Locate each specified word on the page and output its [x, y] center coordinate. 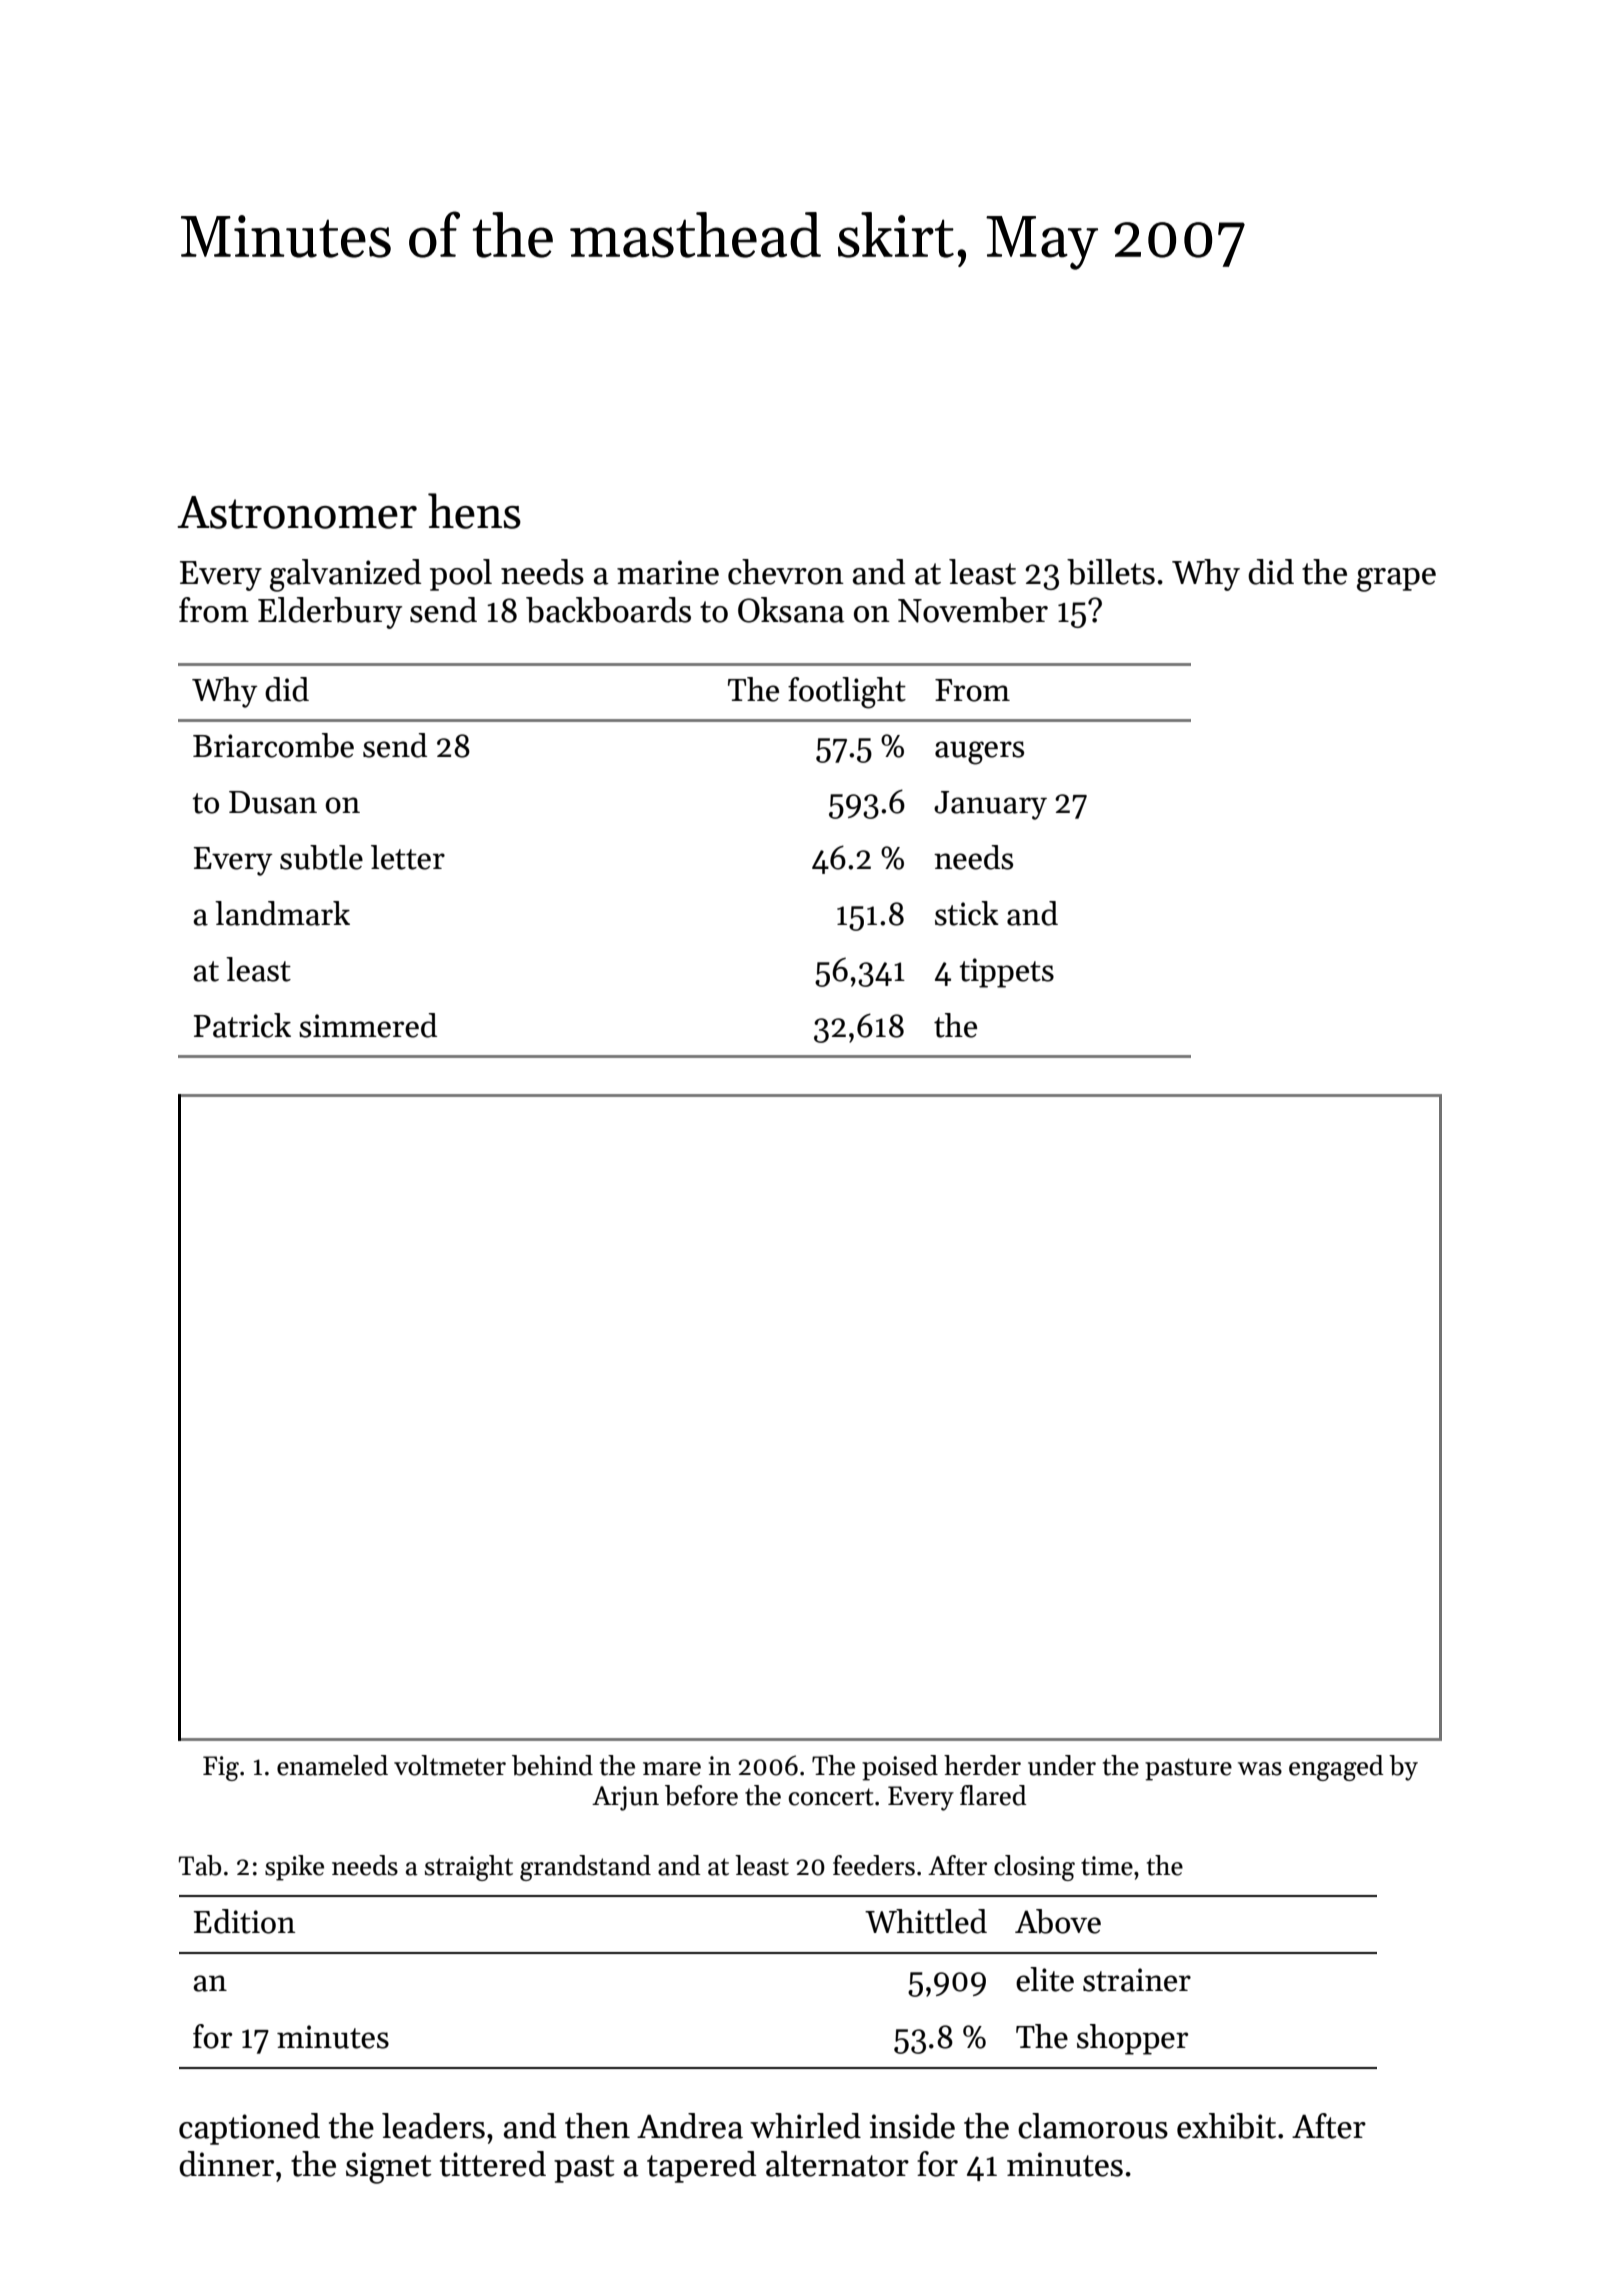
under [1062, 1765]
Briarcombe [273, 745]
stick [967, 913]
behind [552, 1765]
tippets [1006, 973]
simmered [368, 1025]
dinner [226, 2164]
